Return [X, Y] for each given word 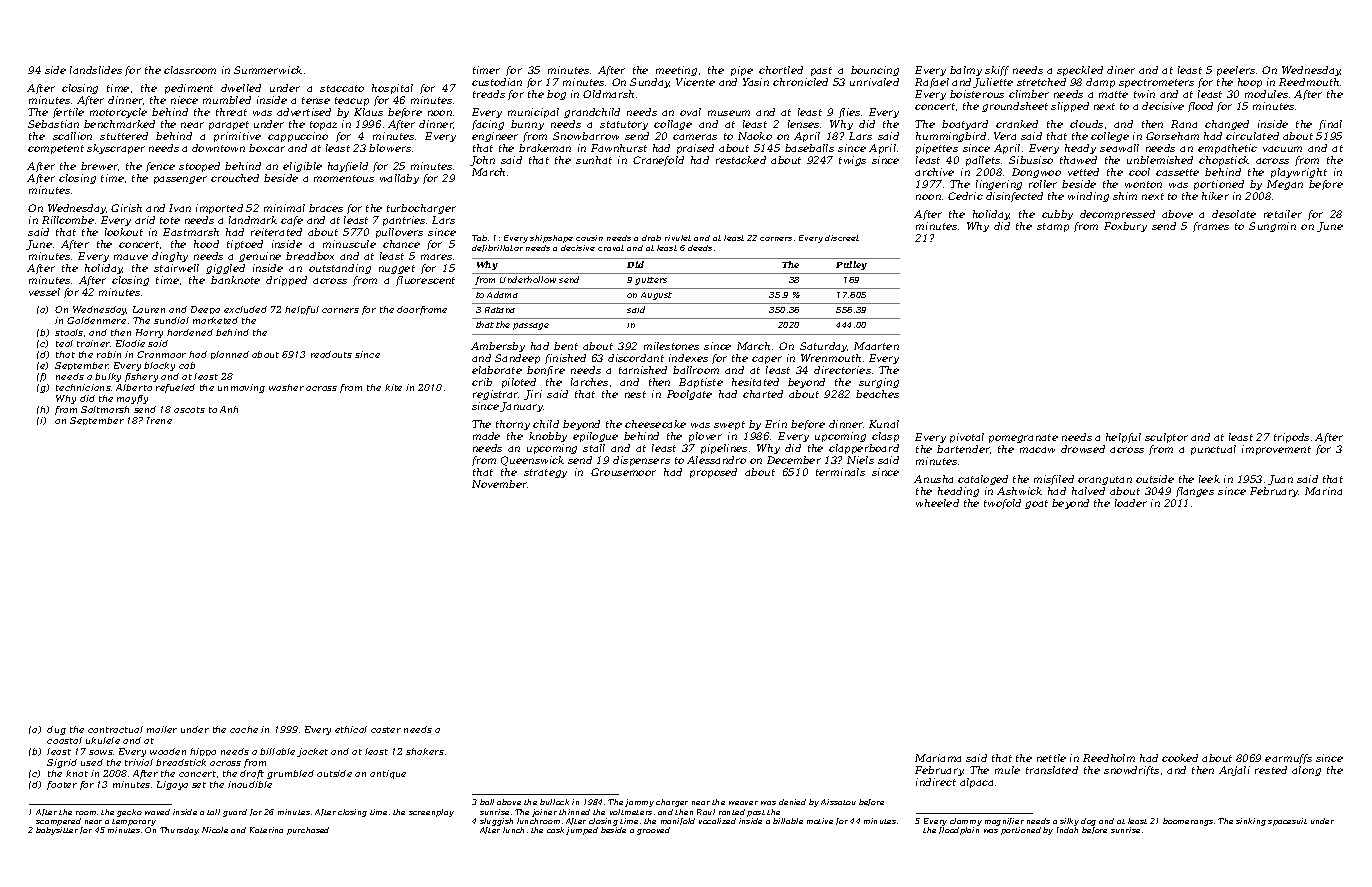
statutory [624, 125]
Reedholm [1109, 758]
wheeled [937, 503]
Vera [1005, 136]
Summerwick [268, 70]
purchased [308, 831]
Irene [159, 420]
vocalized [717, 821]
